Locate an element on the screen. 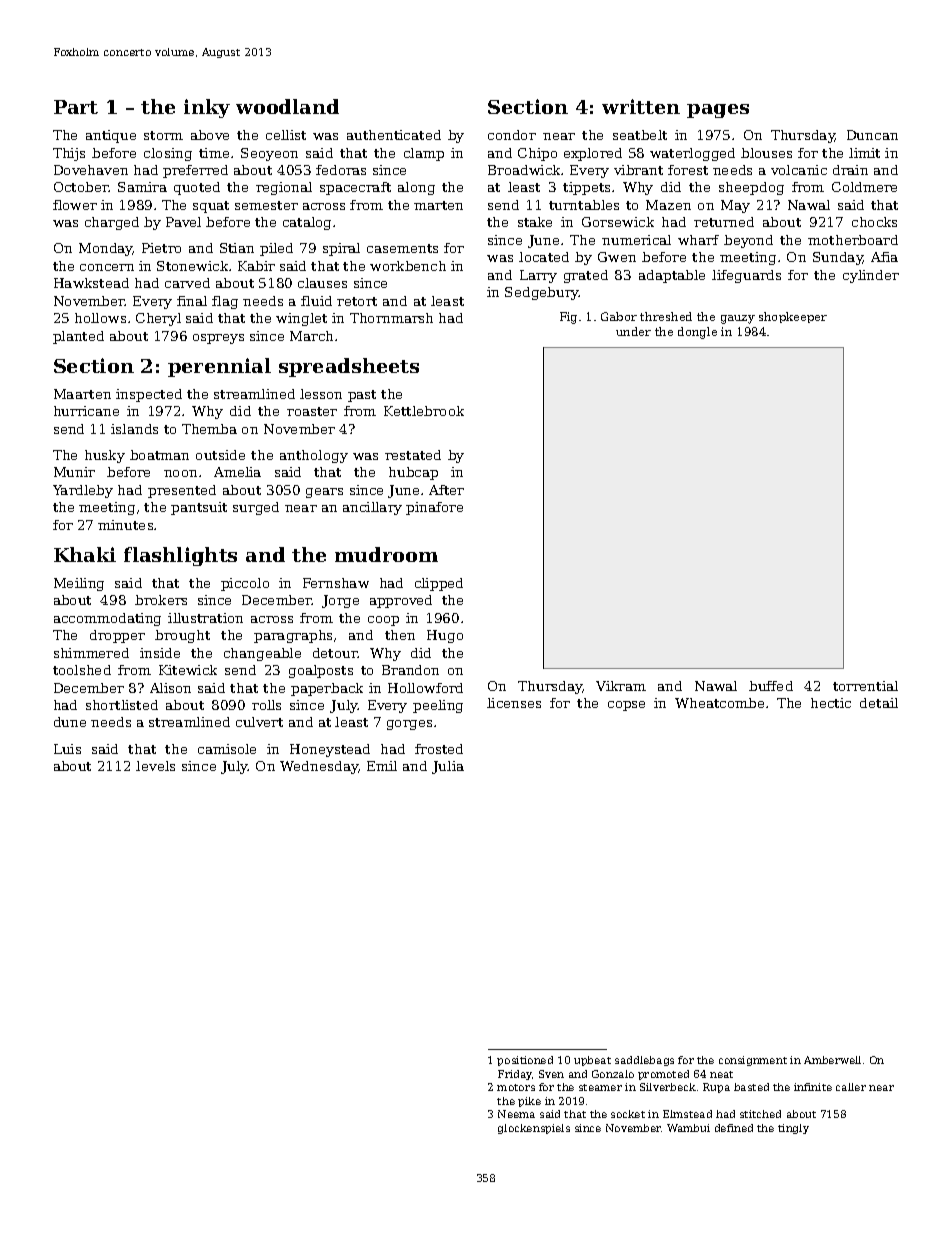  inky is located at coordinates (207, 108).
